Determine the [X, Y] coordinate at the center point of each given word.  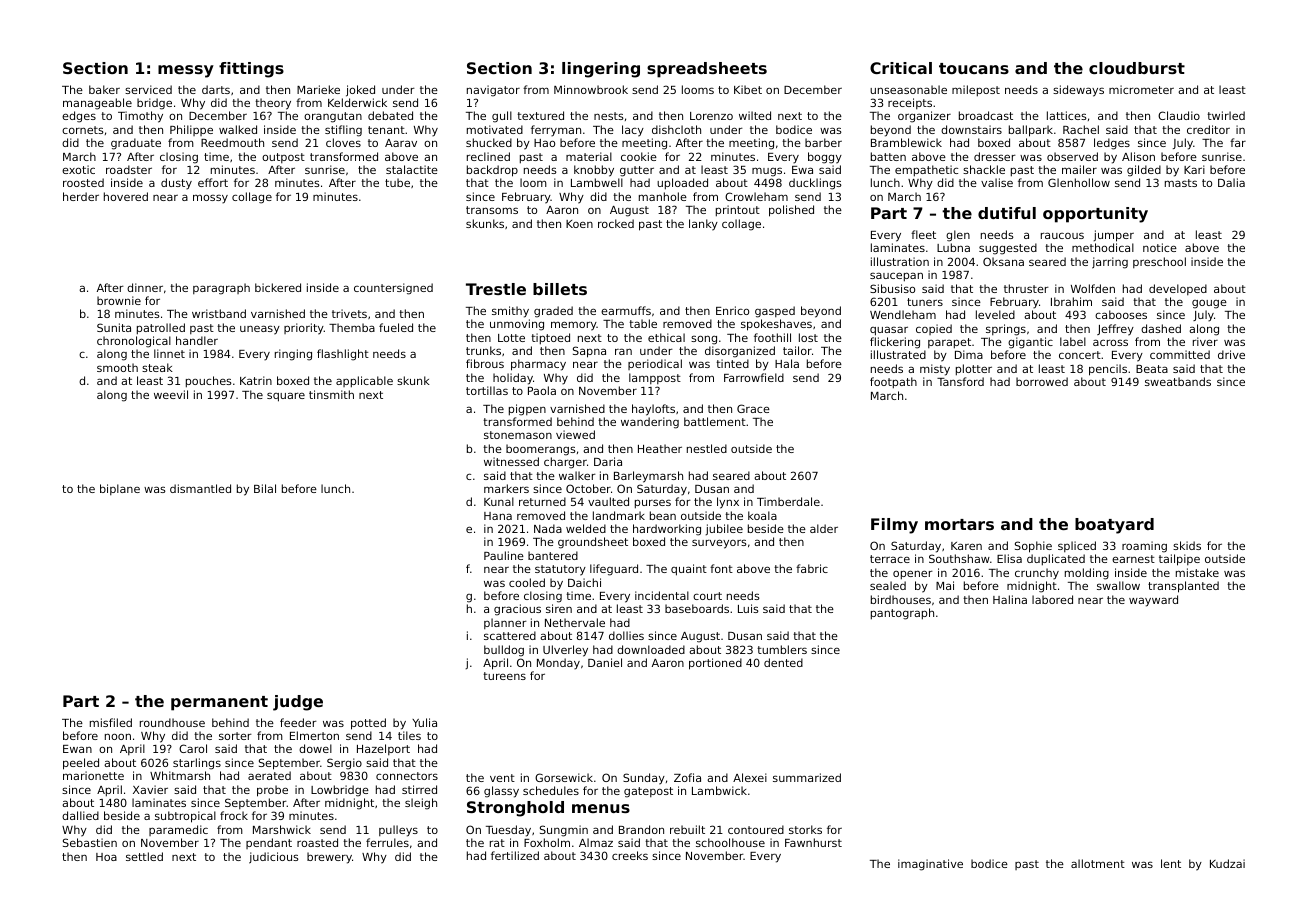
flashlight [343, 355]
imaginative [930, 865]
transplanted [1183, 587]
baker [104, 89]
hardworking [667, 530]
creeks [630, 855]
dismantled [200, 488]
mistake [1197, 572]
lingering [601, 70]
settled [144, 856]
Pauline [504, 555]
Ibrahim [1071, 301]
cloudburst [1137, 68]
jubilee [724, 529]
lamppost [655, 378]
